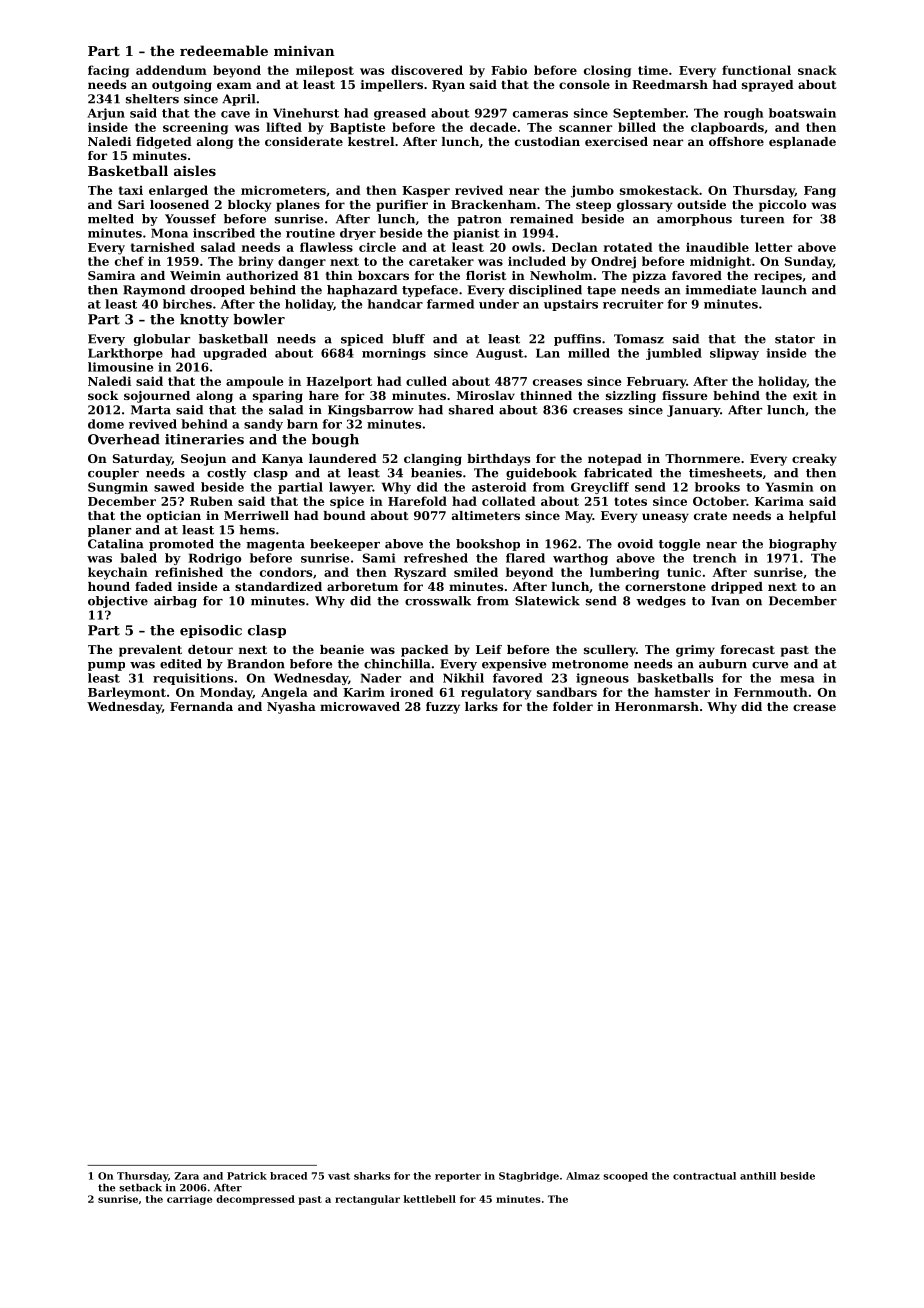 The width and height of the page is (924, 1308). Describe the element at coordinates (190, 219) in the page. I see `Youssef` at that location.
